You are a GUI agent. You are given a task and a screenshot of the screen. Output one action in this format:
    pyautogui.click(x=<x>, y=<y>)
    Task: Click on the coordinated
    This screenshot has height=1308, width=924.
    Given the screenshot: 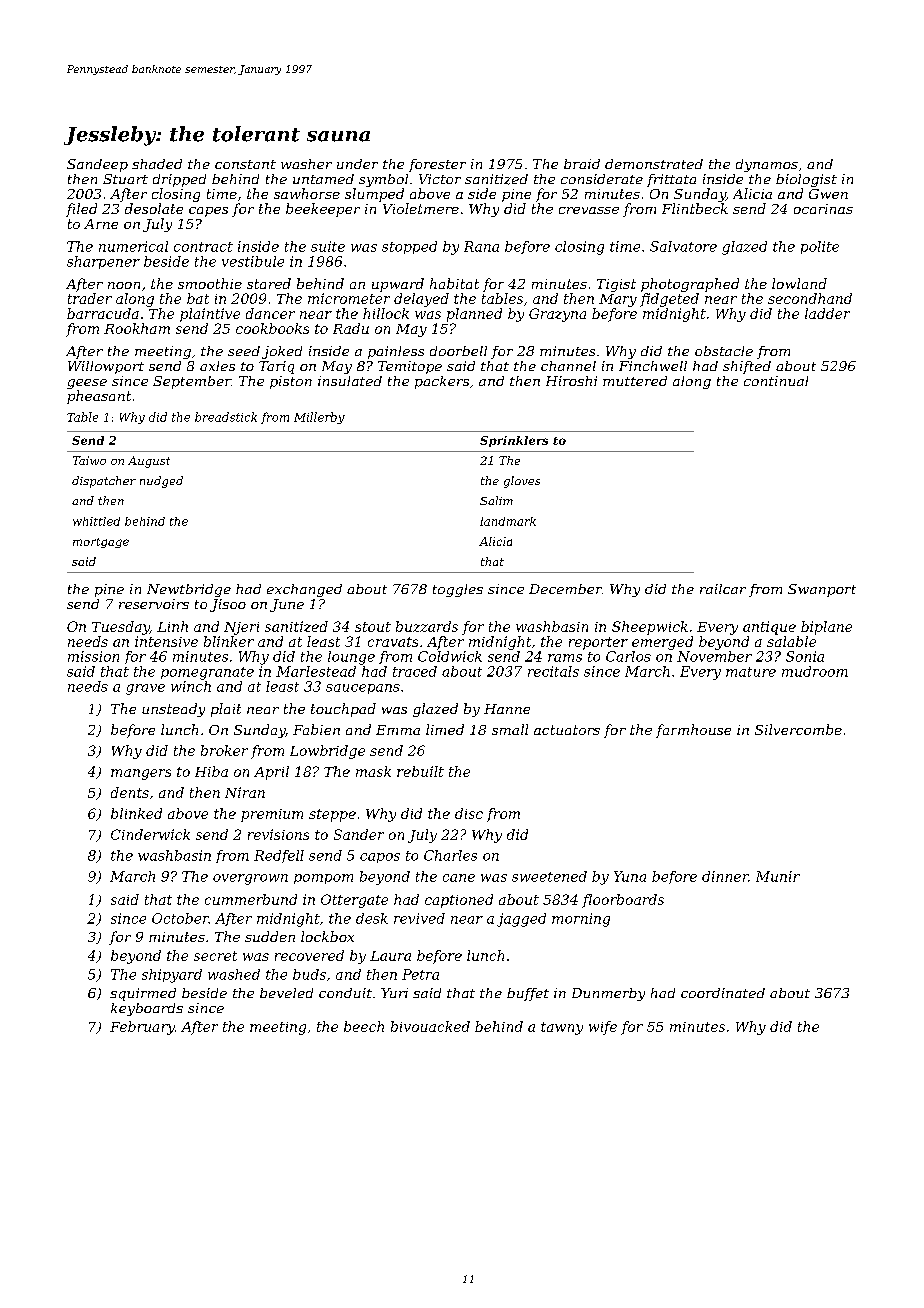 What is the action you would take?
    pyautogui.click(x=723, y=993)
